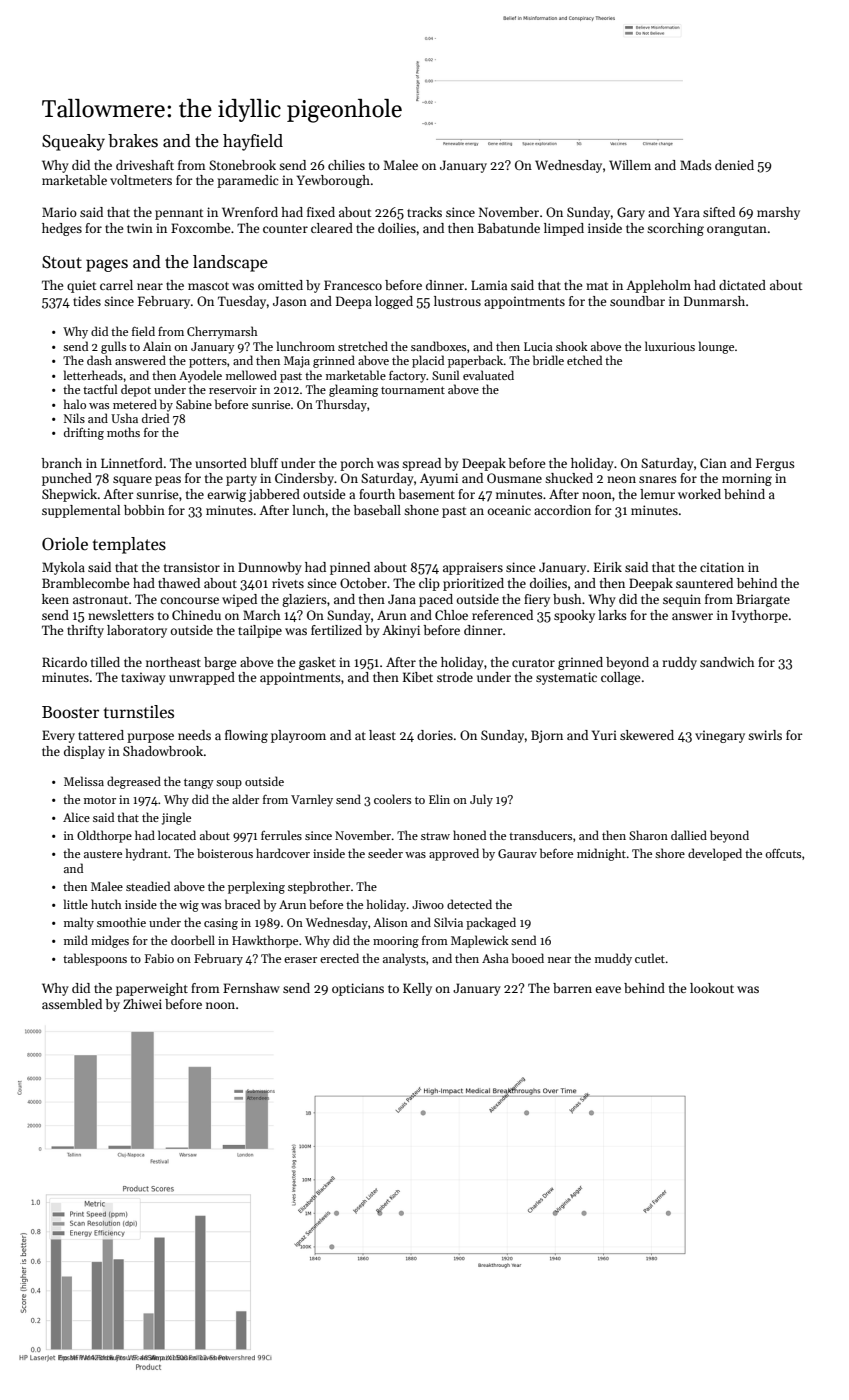 The height and width of the page is (1400, 849). What do you see at coordinates (509, 228) in the page?
I see `Babatunde` at bounding box center [509, 228].
